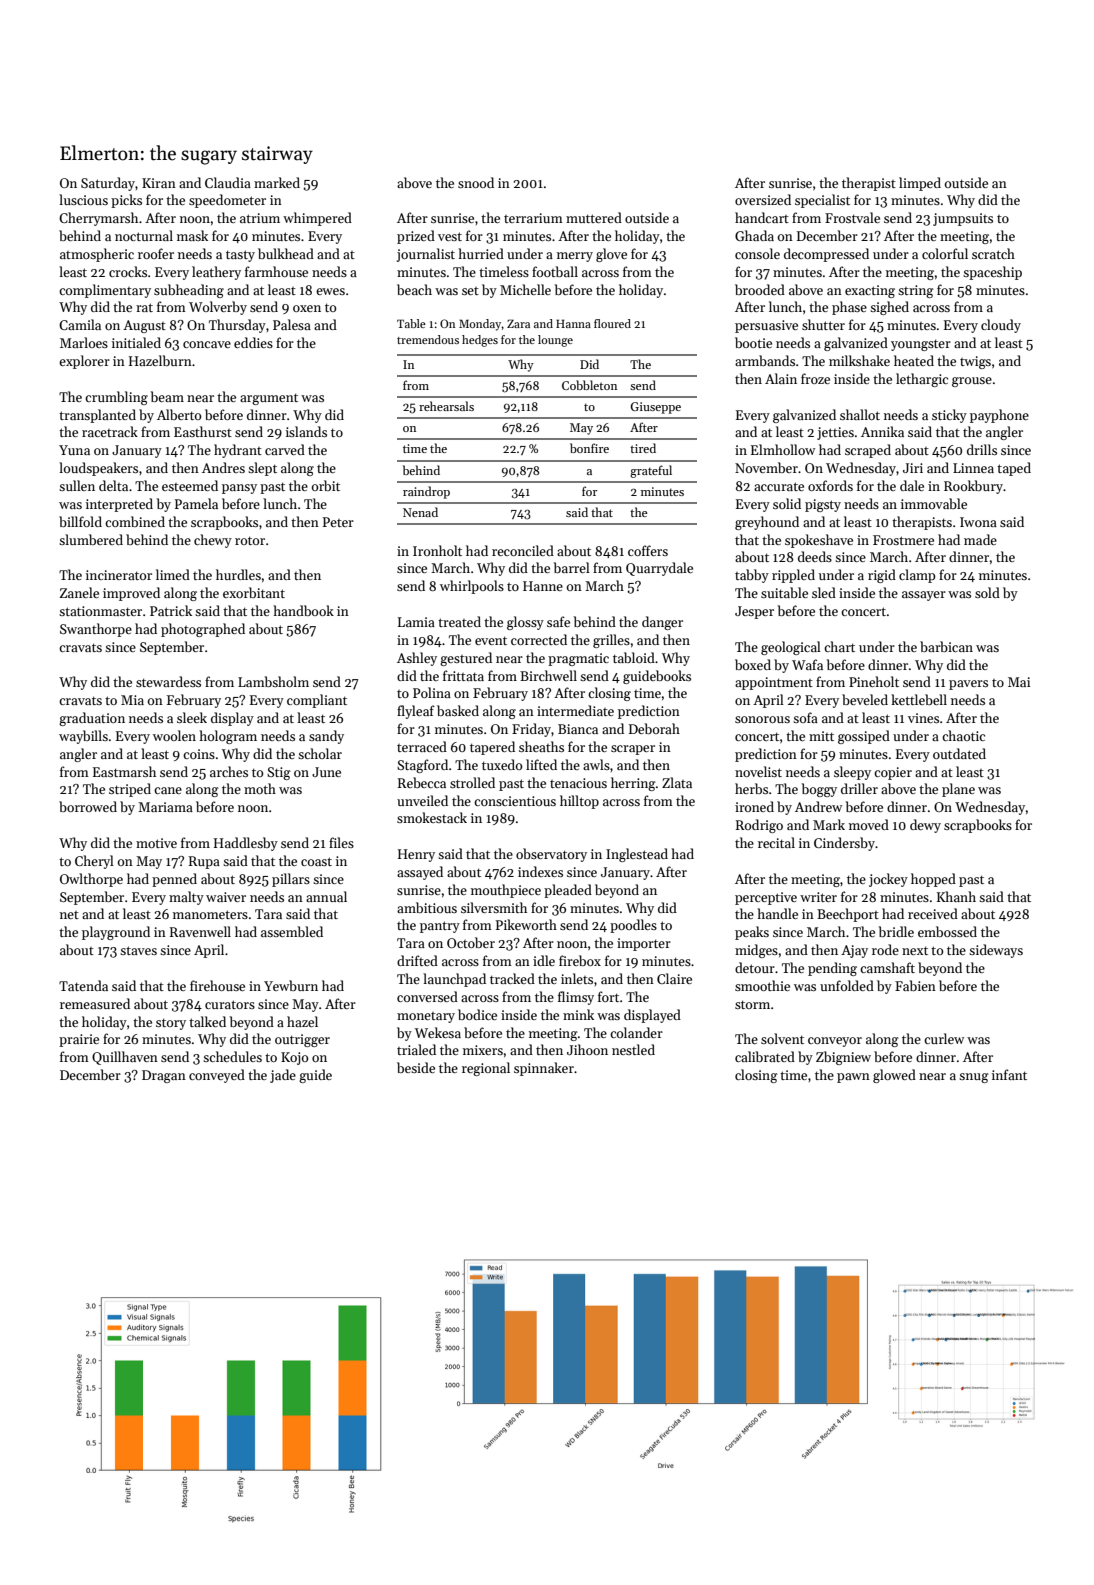  Describe the element at coordinates (766, 898) in the page. I see `perceptive` at that location.
